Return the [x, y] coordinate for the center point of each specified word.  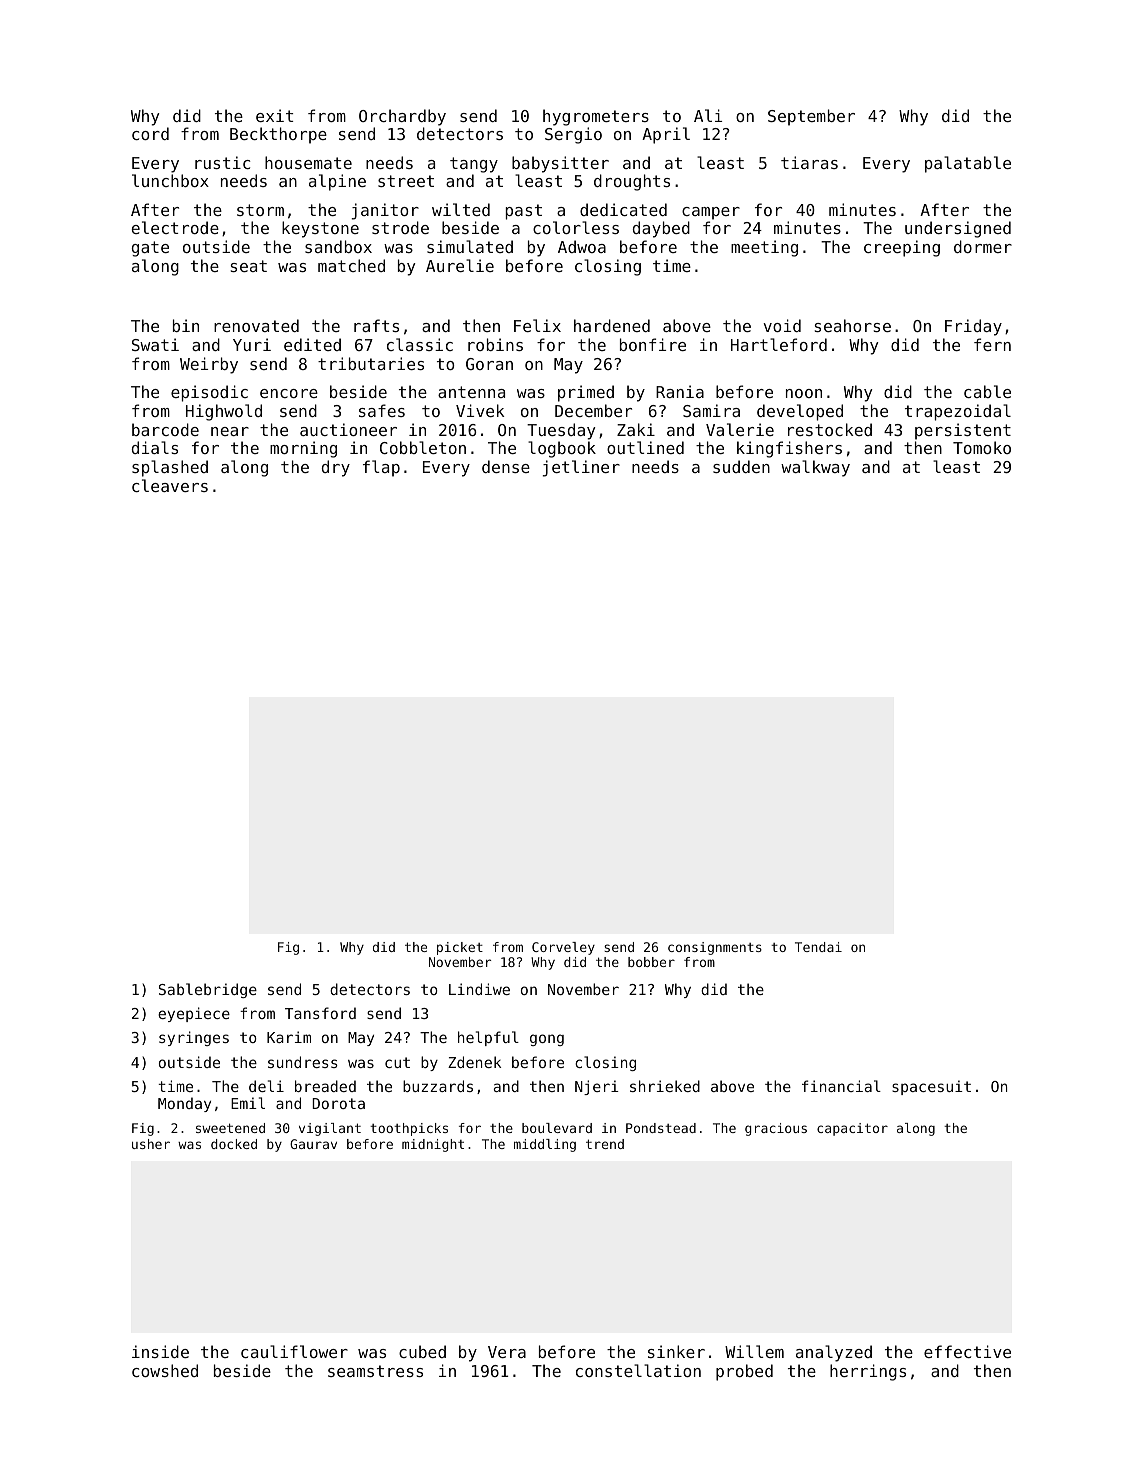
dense [506, 466]
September [811, 117]
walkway [815, 468]
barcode [165, 429]
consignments [715, 948]
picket [460, 948]
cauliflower [294, 1351]
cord [150, 133]
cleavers [170, 485]
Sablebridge [208, 990]
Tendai [818, 947]
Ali [708, 115]
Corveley [563, 948]
